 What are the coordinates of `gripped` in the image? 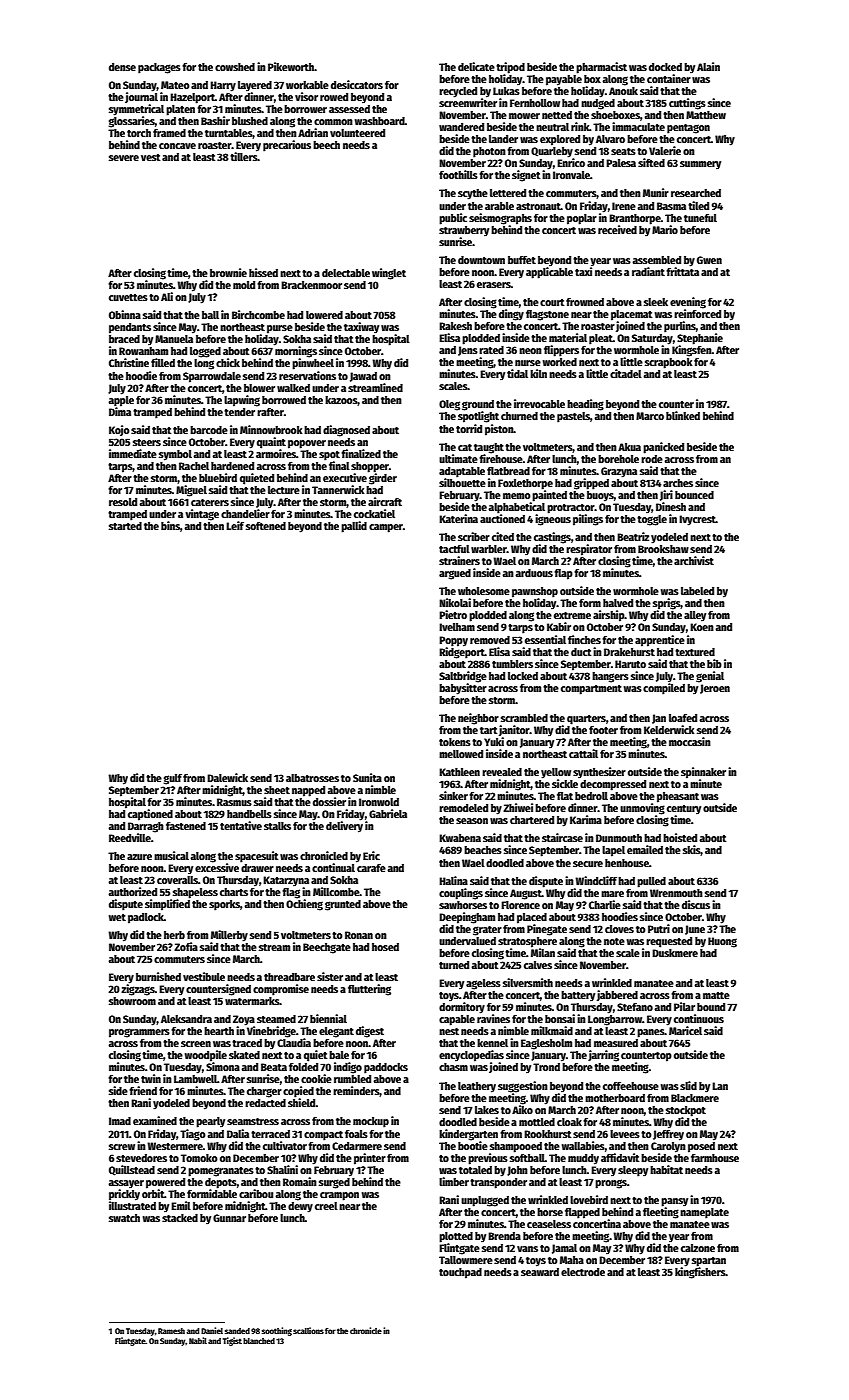 It's located at (591, 484).
